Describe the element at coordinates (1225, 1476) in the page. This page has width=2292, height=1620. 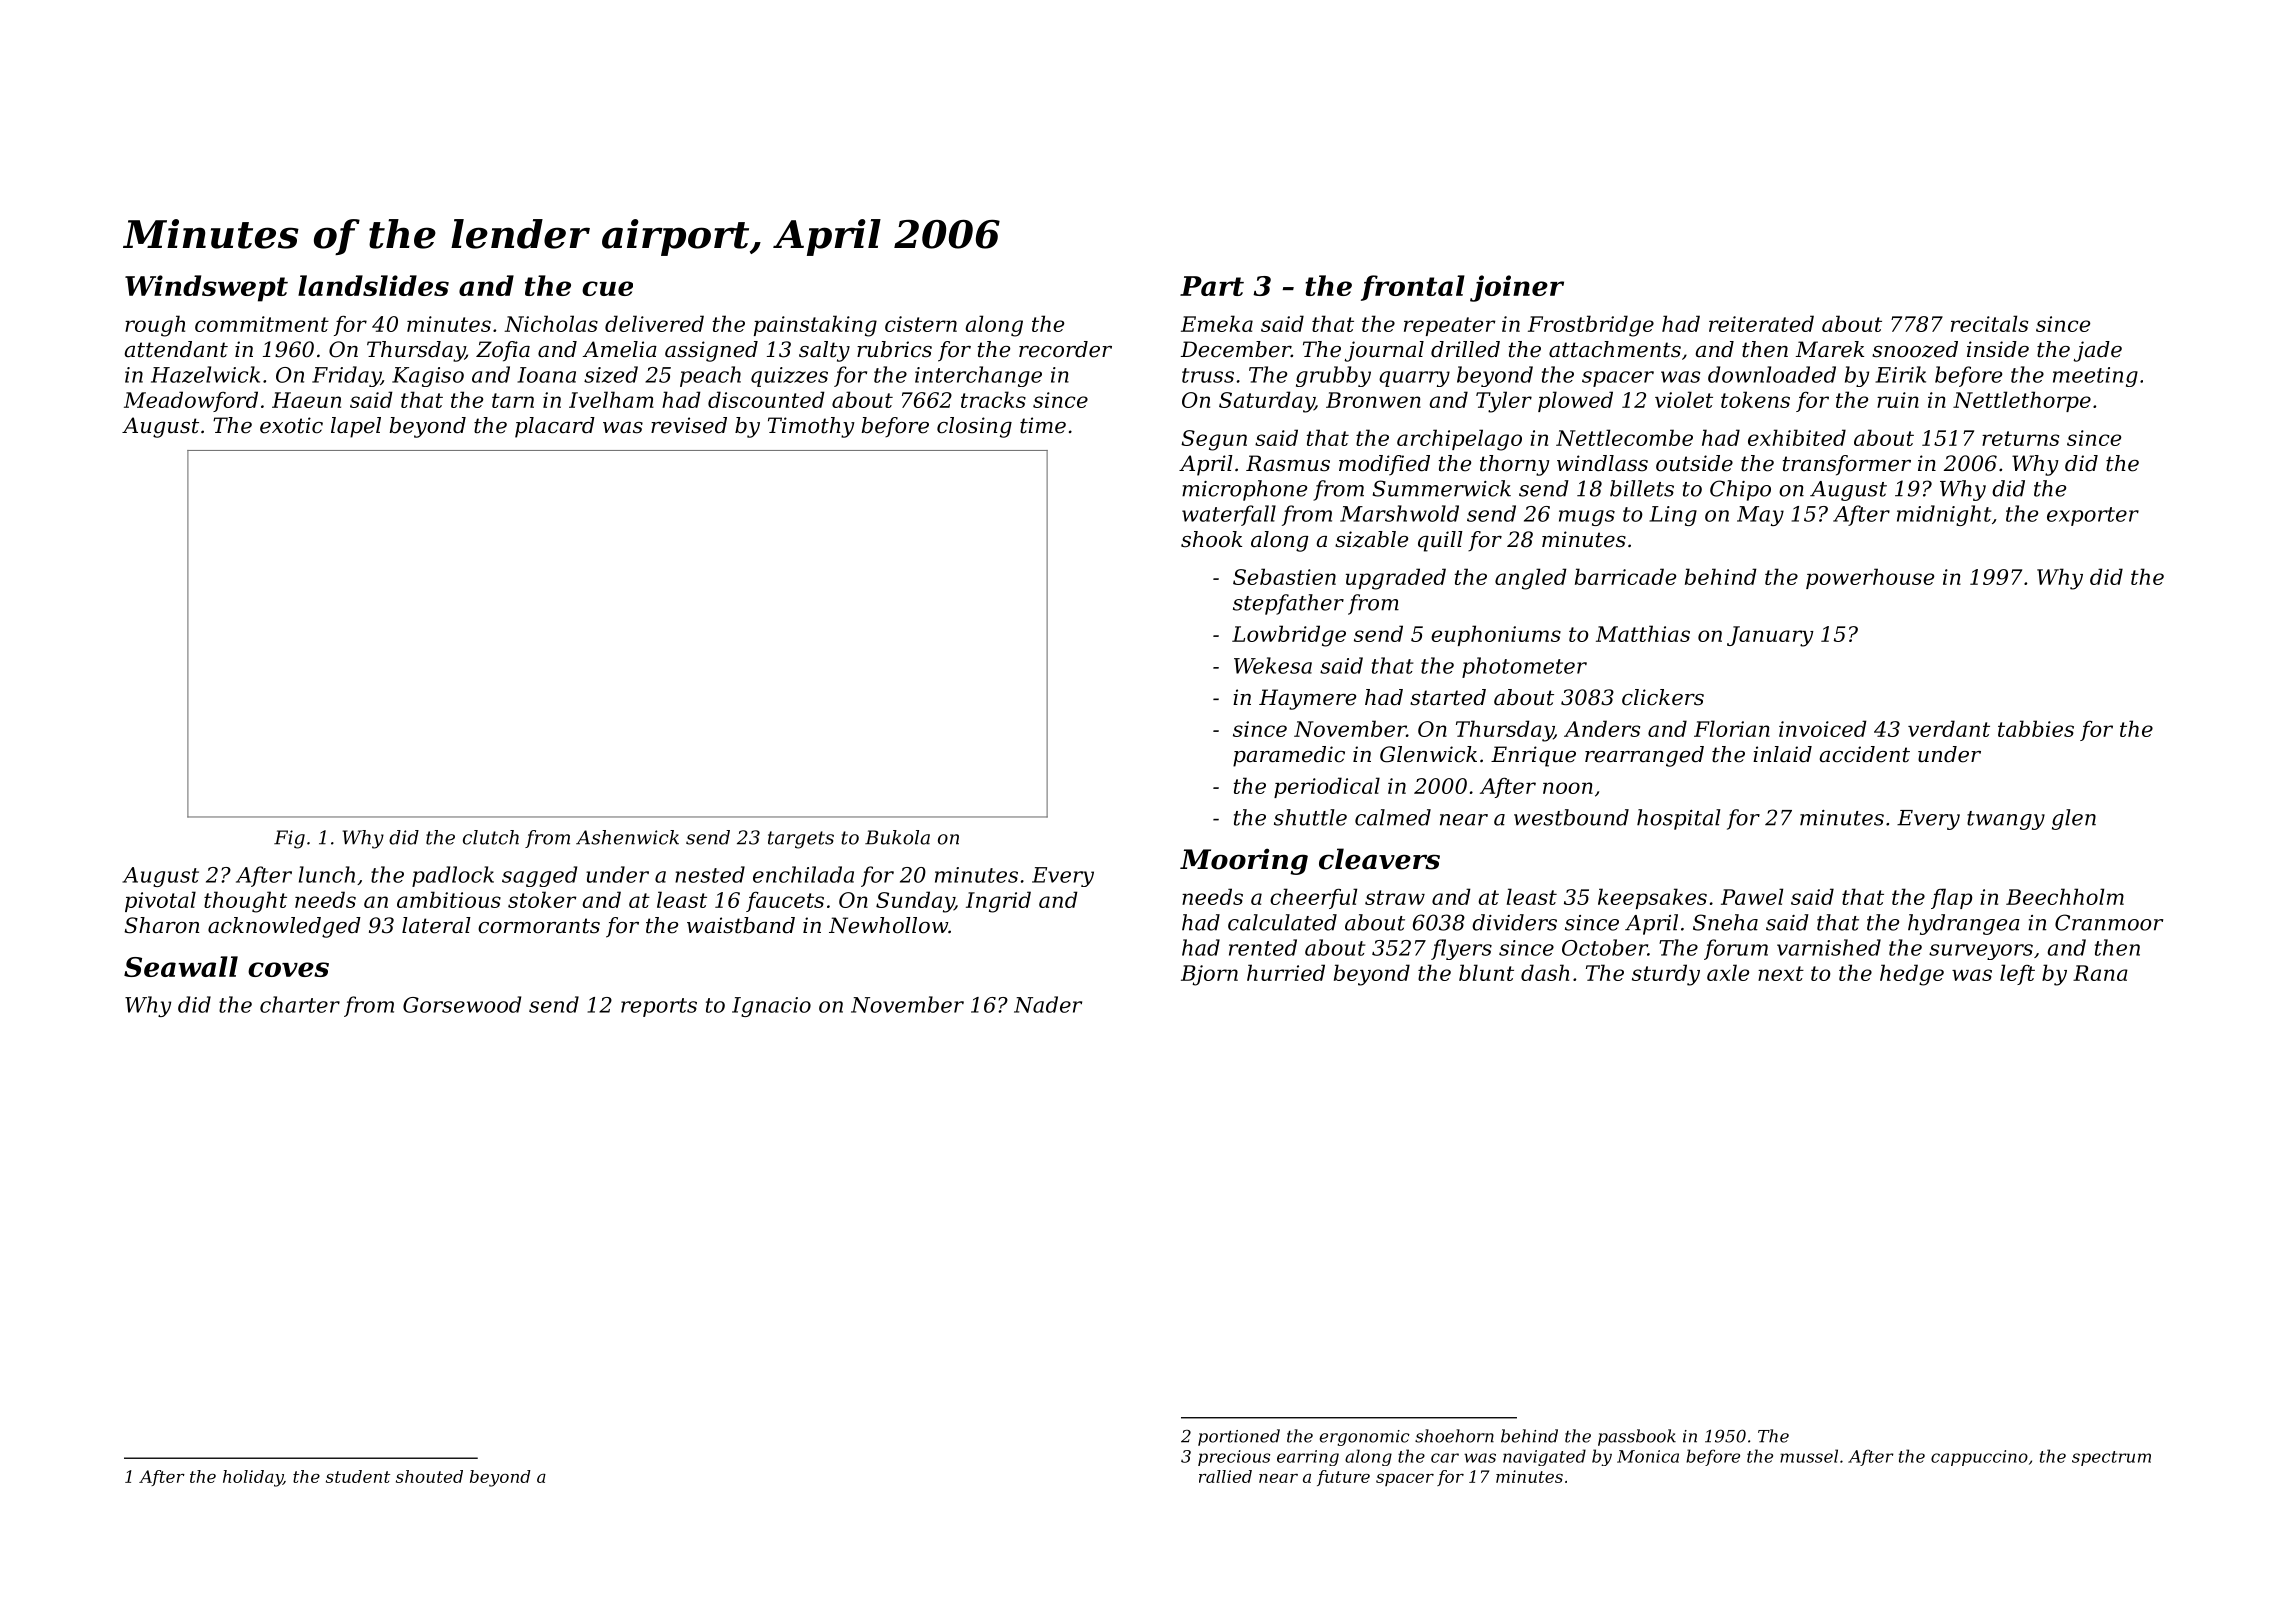
I see `rallied` at that location.
